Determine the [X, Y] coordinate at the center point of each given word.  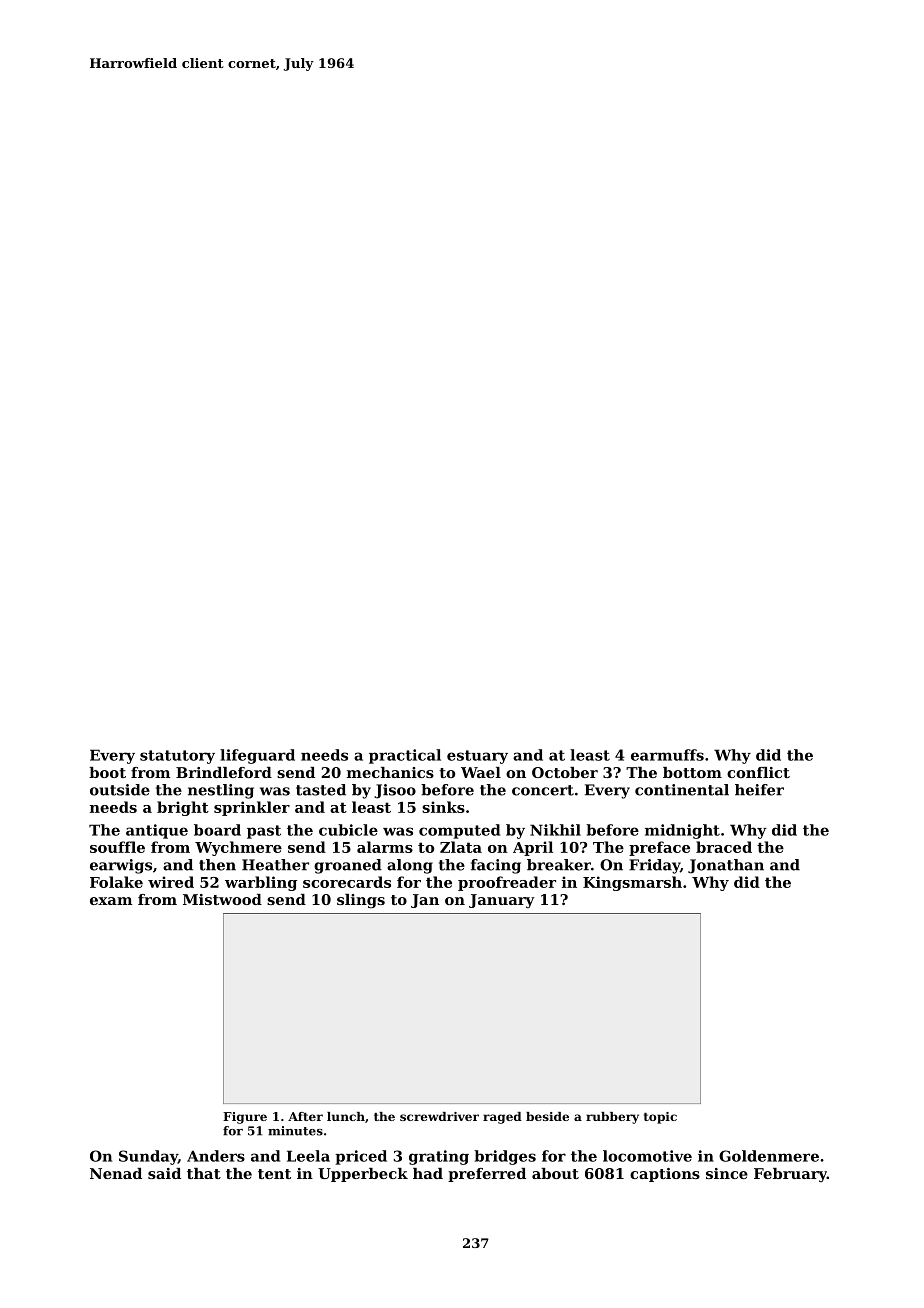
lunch [346, 1116]
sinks [443, 807]
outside [120, 790]
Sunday [148, 1157]
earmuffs [667, 755]
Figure [245, 1118]
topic [660, 1118]
